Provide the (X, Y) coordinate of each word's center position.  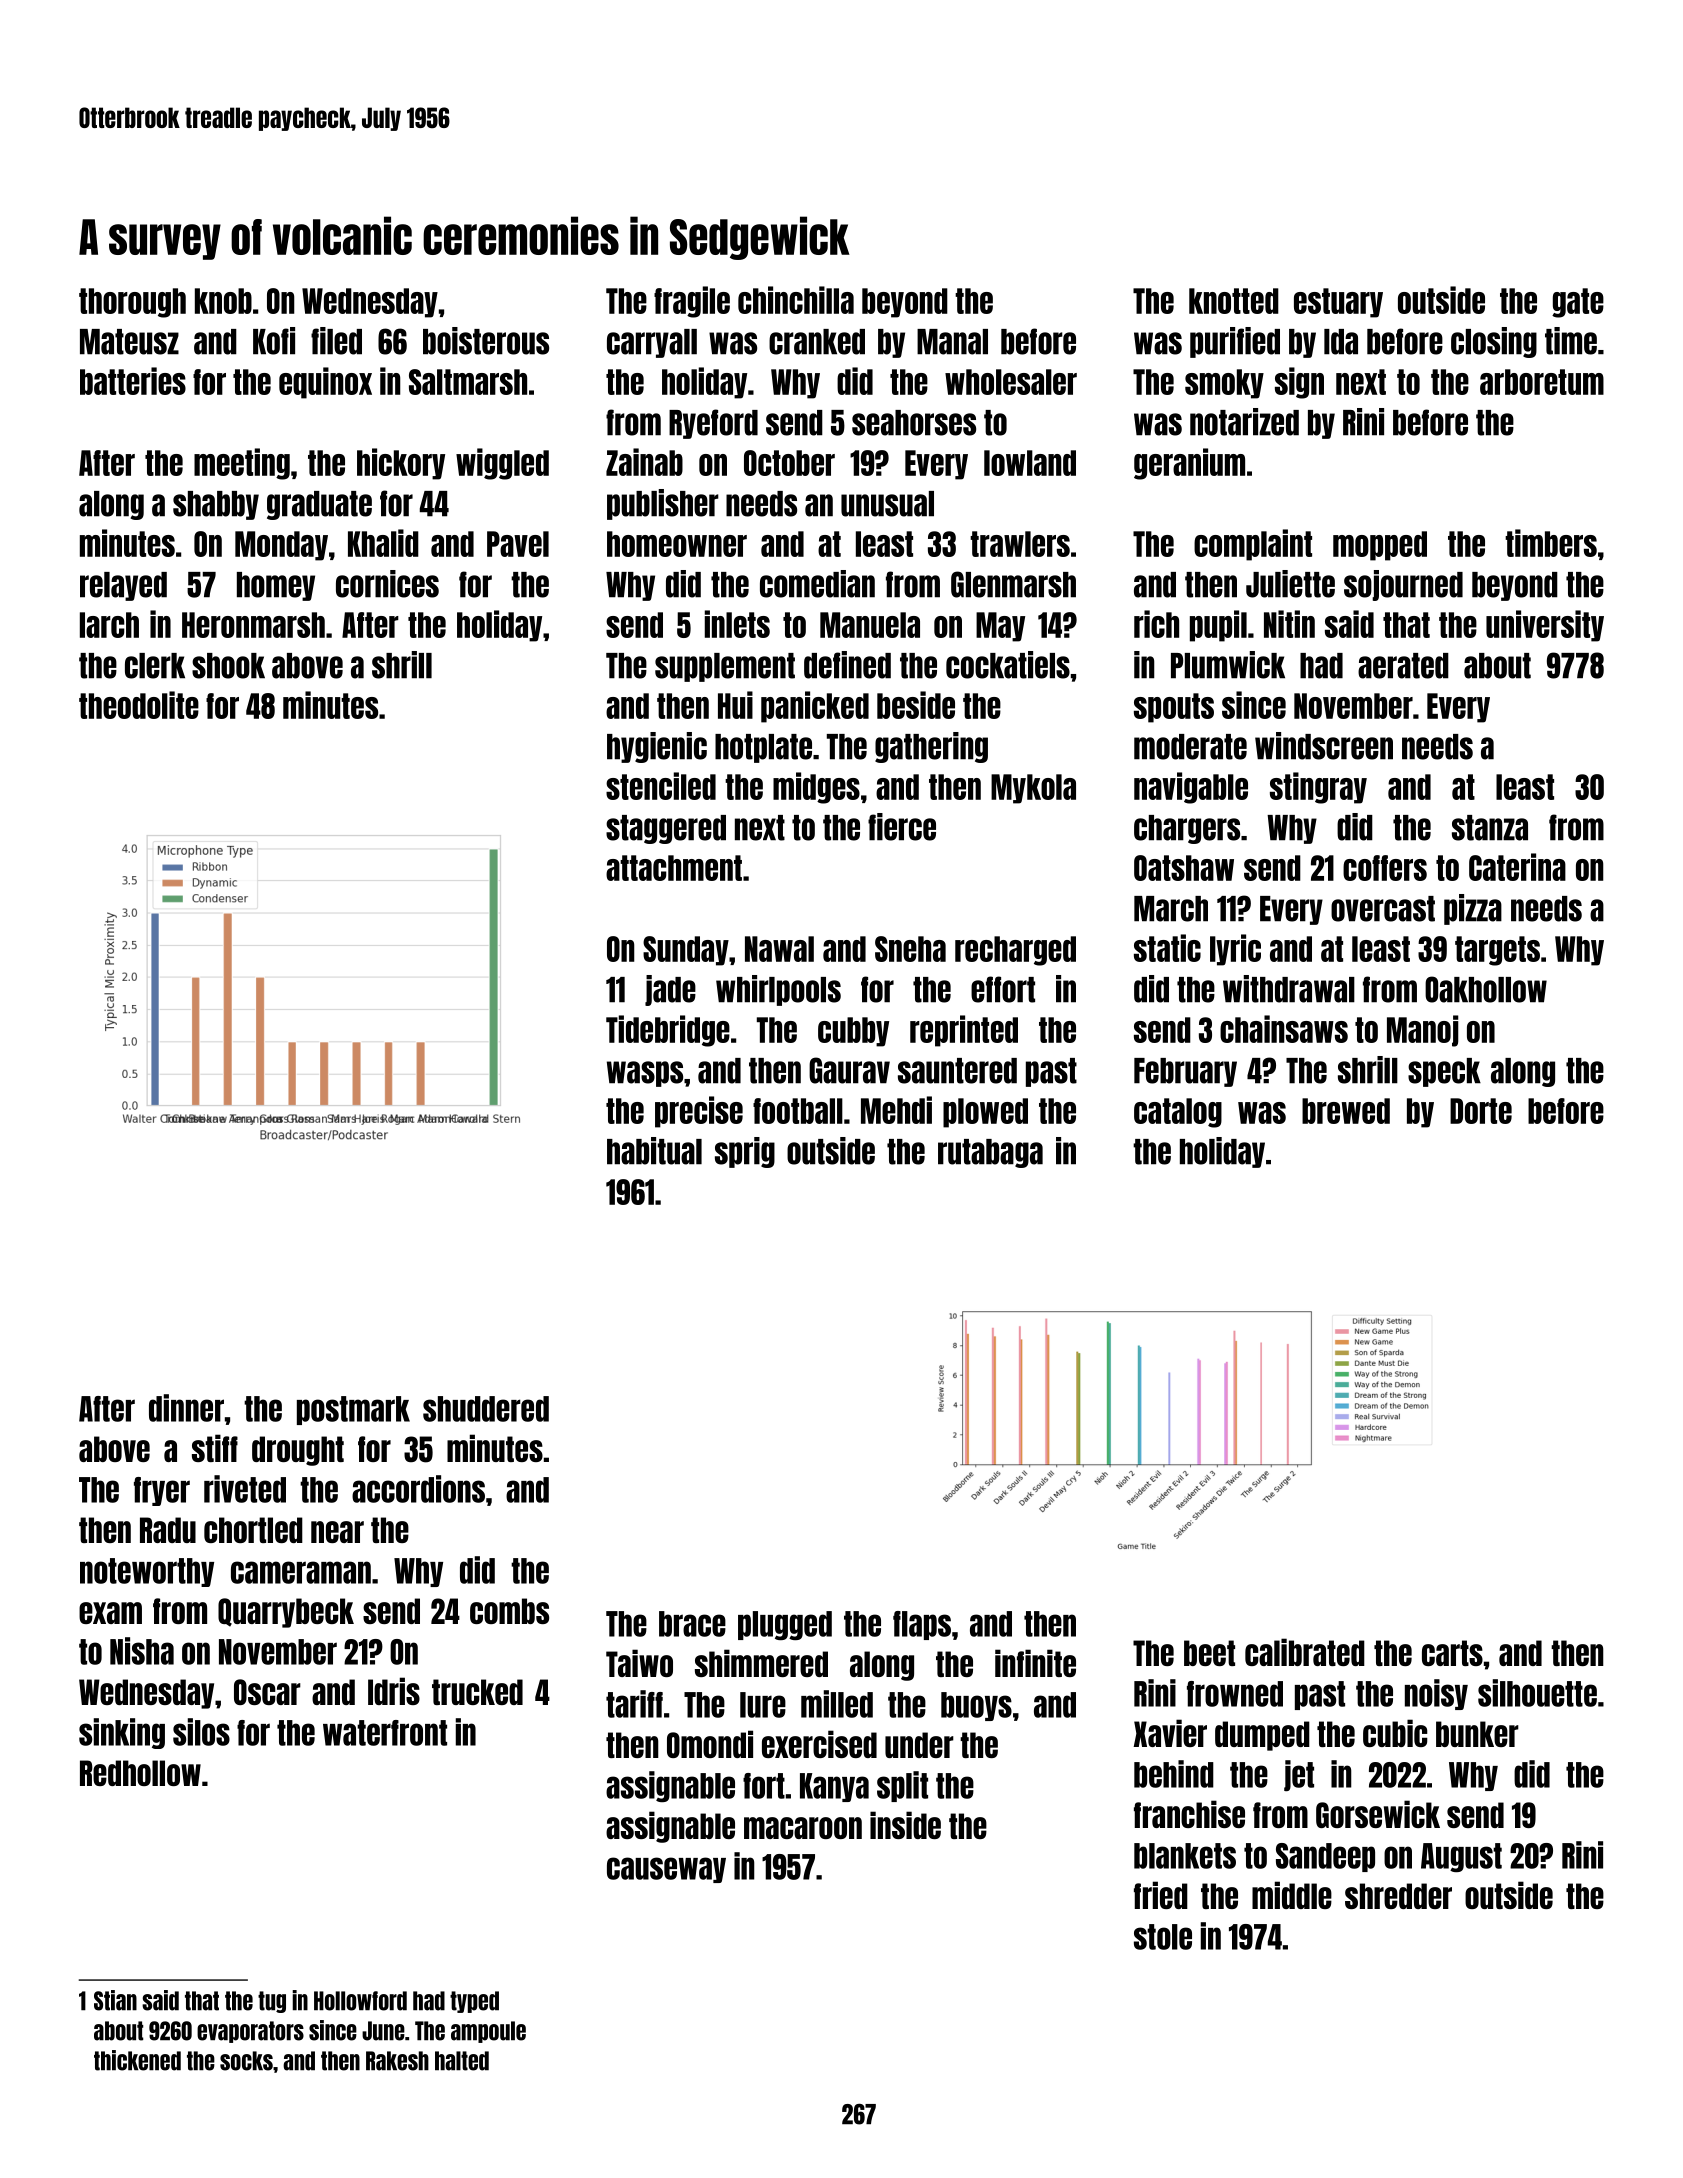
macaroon (803, 1828)
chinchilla (796, 300)
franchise (1189, 1814)
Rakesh (397, 2061)
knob (223, 301)
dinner (186, 1408)
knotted (1234, 301)
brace (692, 1624)
